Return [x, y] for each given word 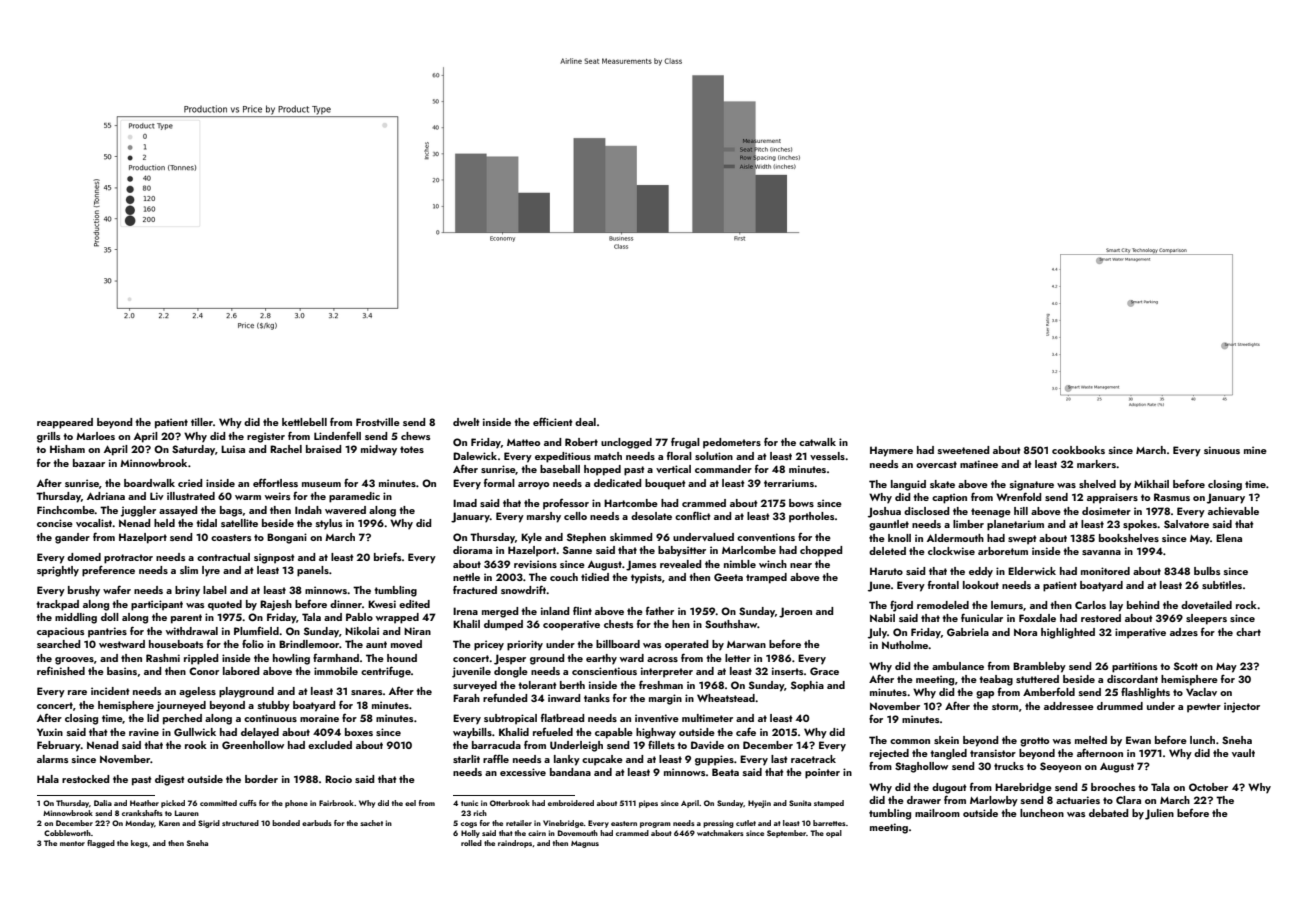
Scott [1186, 666]
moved [406, 644]
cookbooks [1078, 450]
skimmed [631, 537]
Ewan [1138, 740]
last [779, 759]
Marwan [746, 644]
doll [110, 617]
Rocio [338, 779]
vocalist [94, 523]
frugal [685, 443]
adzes [1184, 632]
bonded [286, 823]
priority [525, 645]
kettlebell [304, 422]
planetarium [1015, 525]
